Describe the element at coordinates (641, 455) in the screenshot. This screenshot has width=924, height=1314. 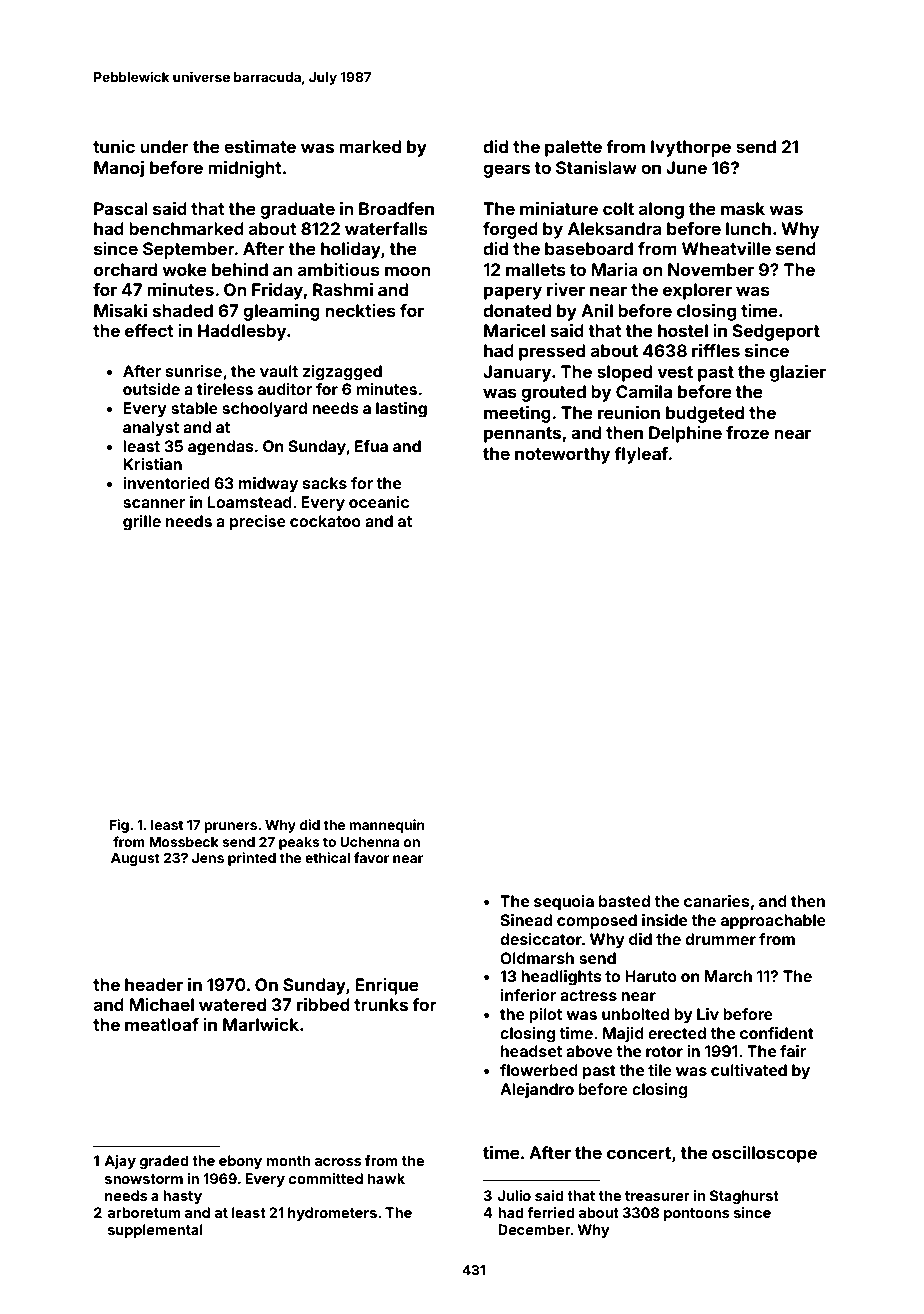
I see `flyleaf` at that location.
